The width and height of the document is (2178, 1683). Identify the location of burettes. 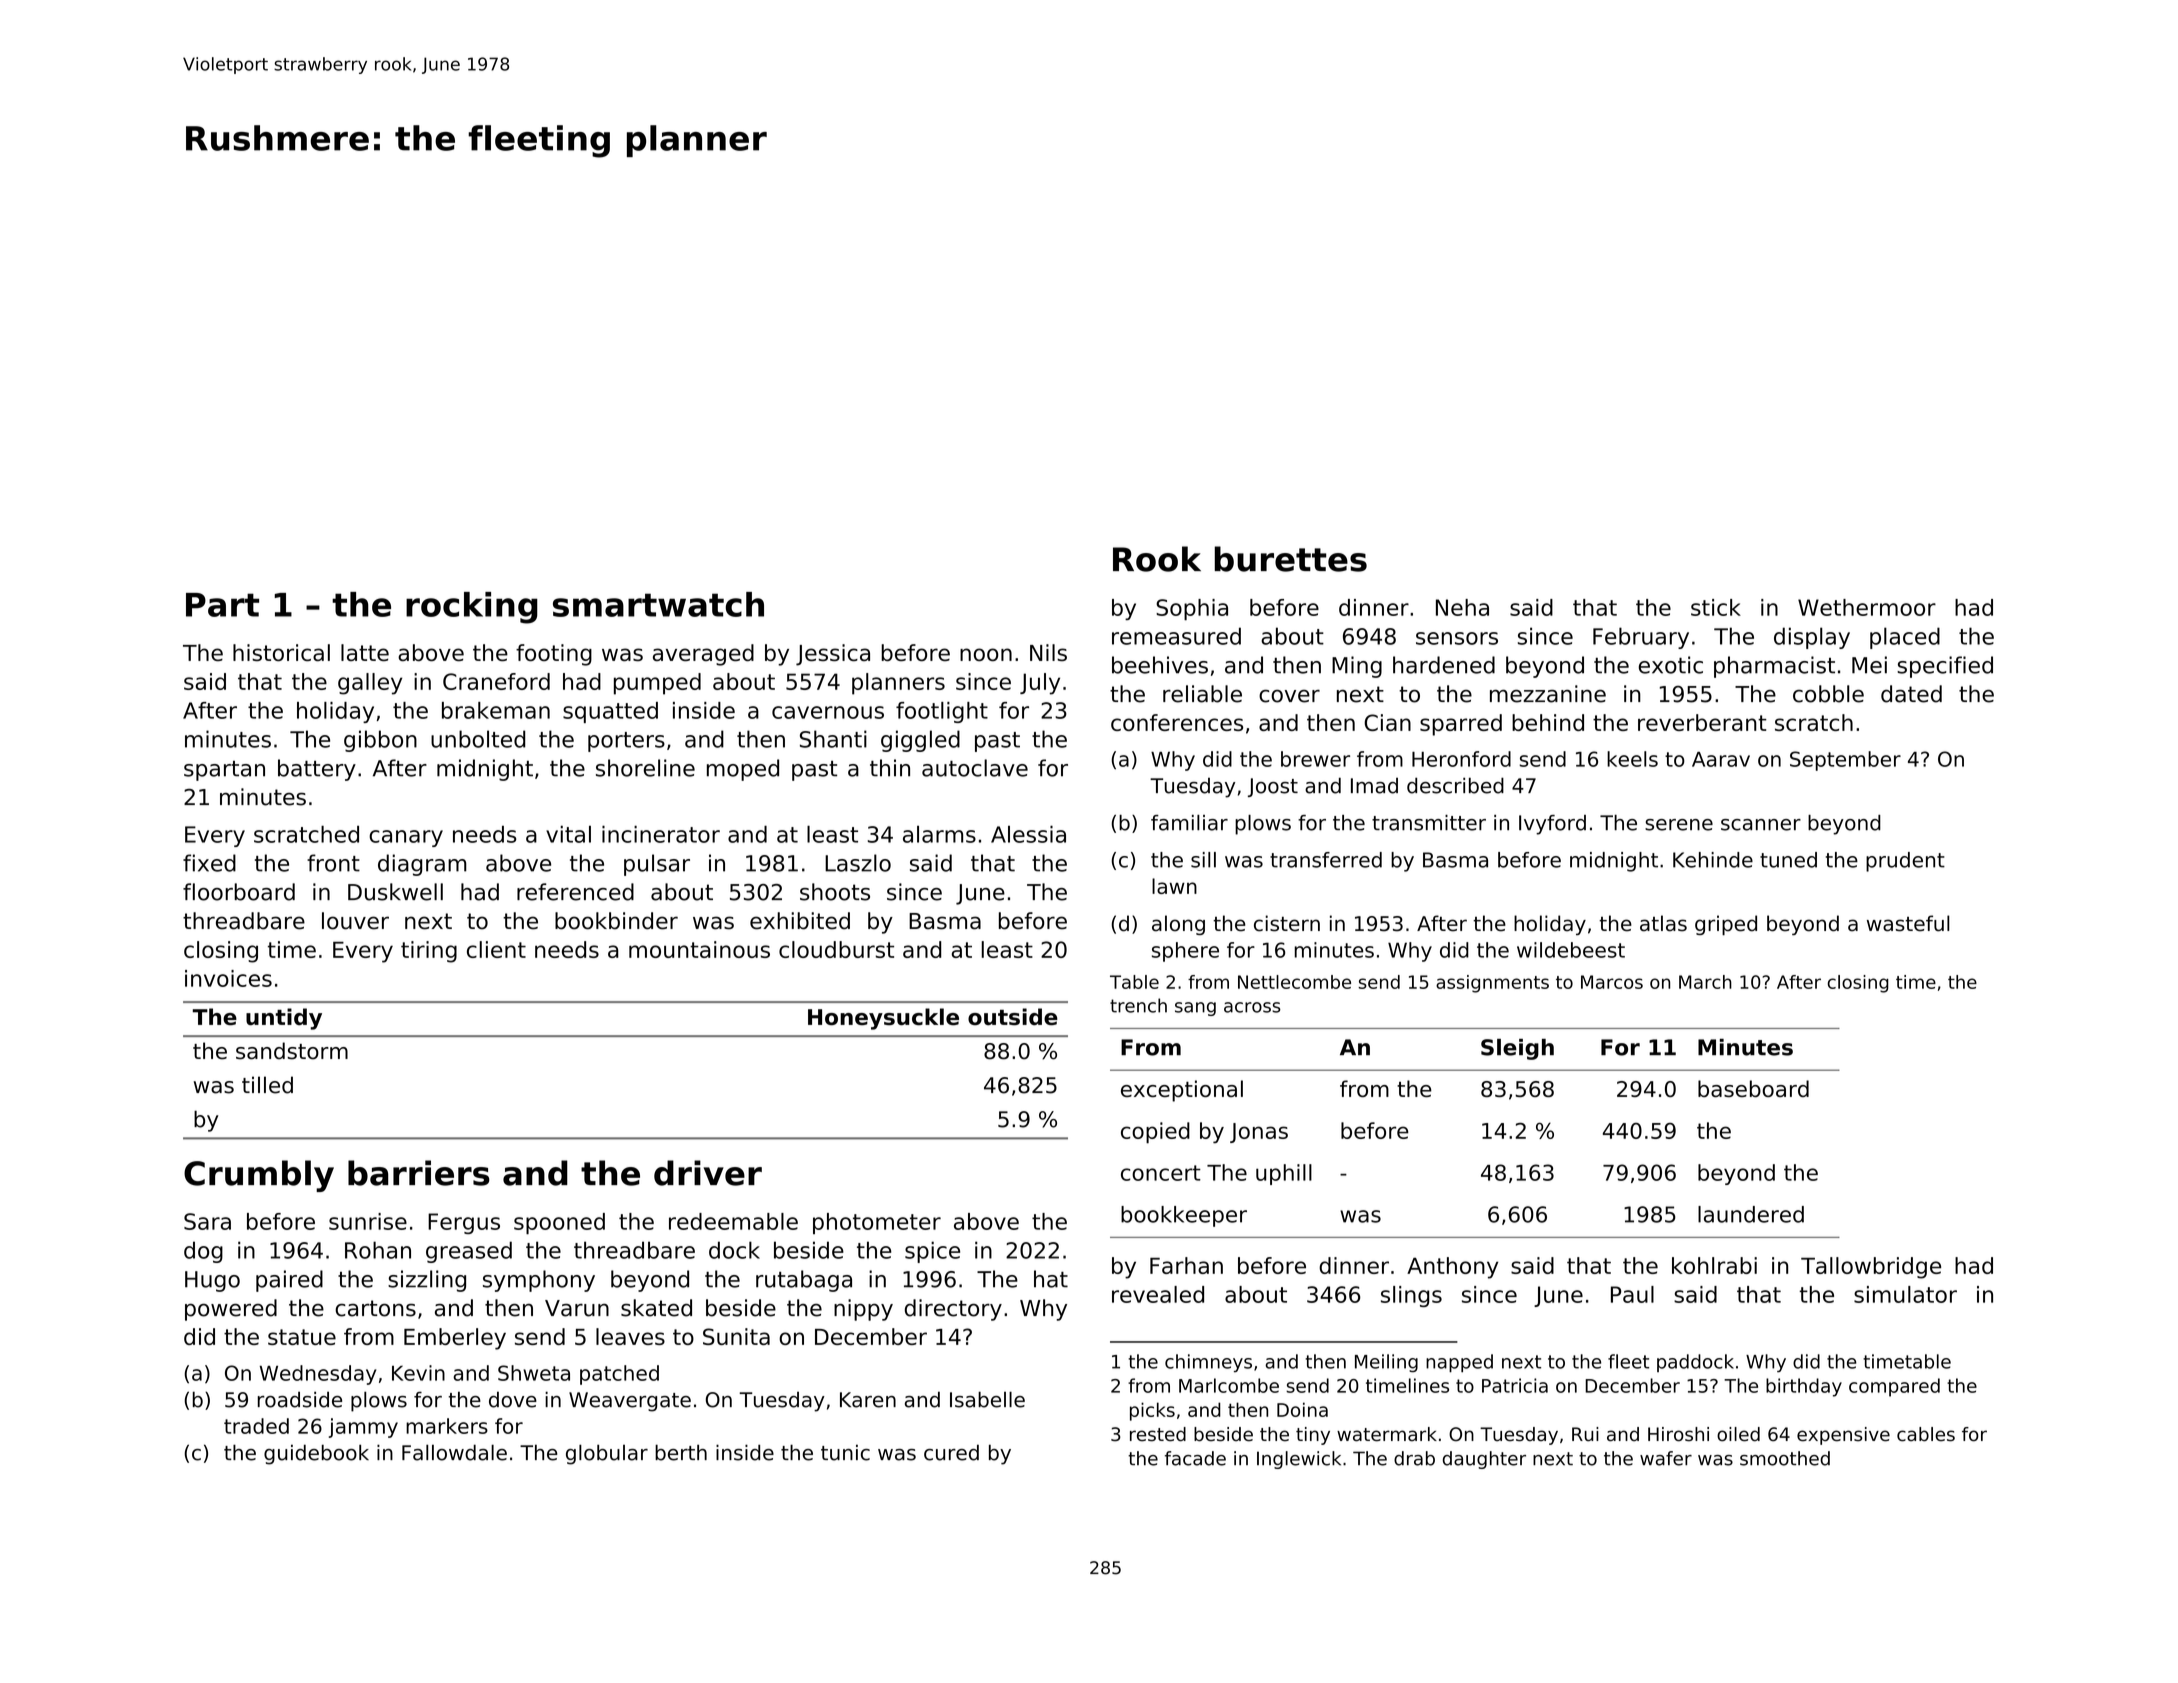
(1290, 559).
